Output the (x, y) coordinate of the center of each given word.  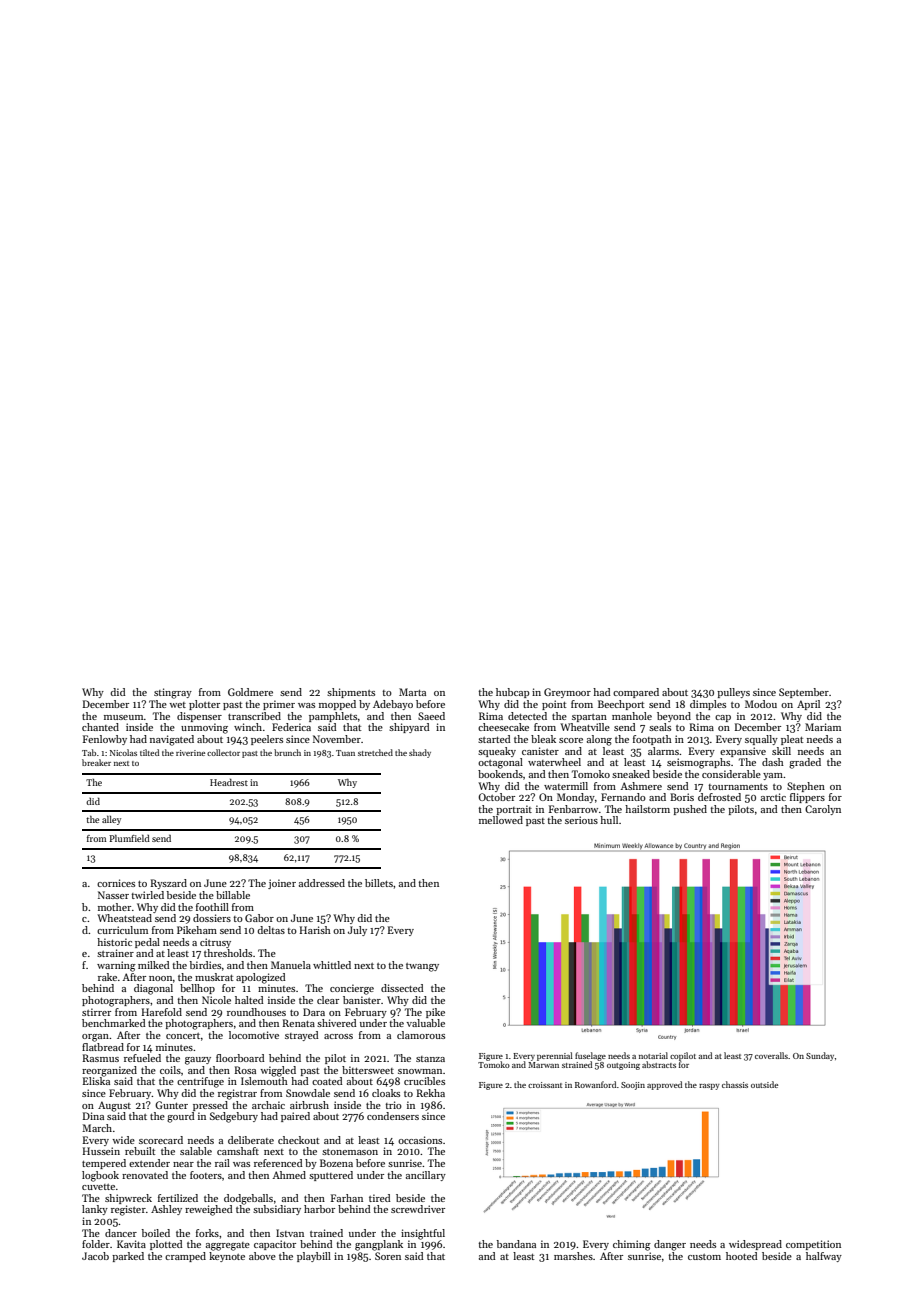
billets (379, 883)
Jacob (95, 1256)
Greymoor (567, 693)
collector (223, 752)
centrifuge (200, 1082)
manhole (632, 716)
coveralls (771, 1055)
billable (233, 895)
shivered (337, 1023)
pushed (690, 810)
